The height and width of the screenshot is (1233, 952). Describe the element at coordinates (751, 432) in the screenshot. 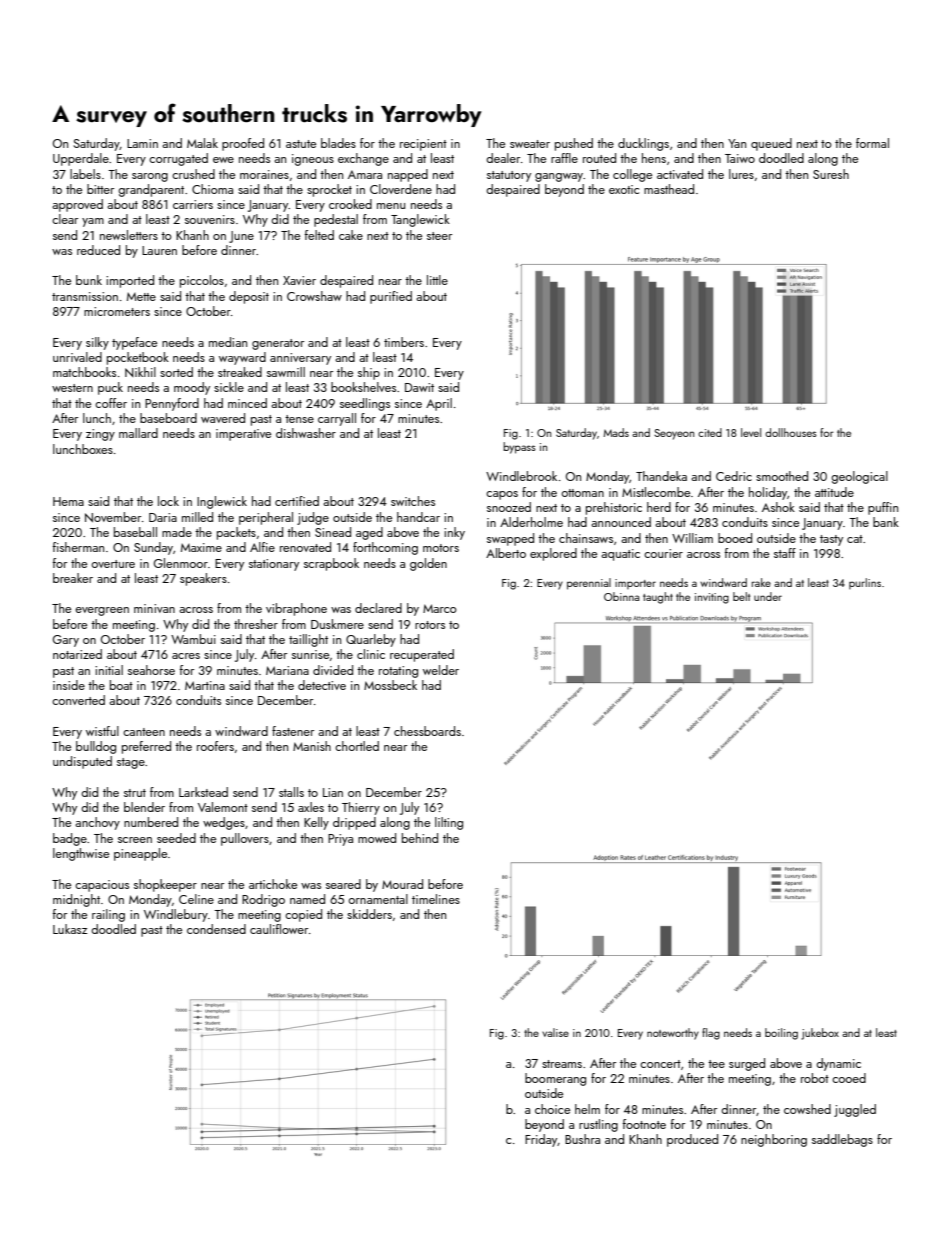

I see `level` at that location.
